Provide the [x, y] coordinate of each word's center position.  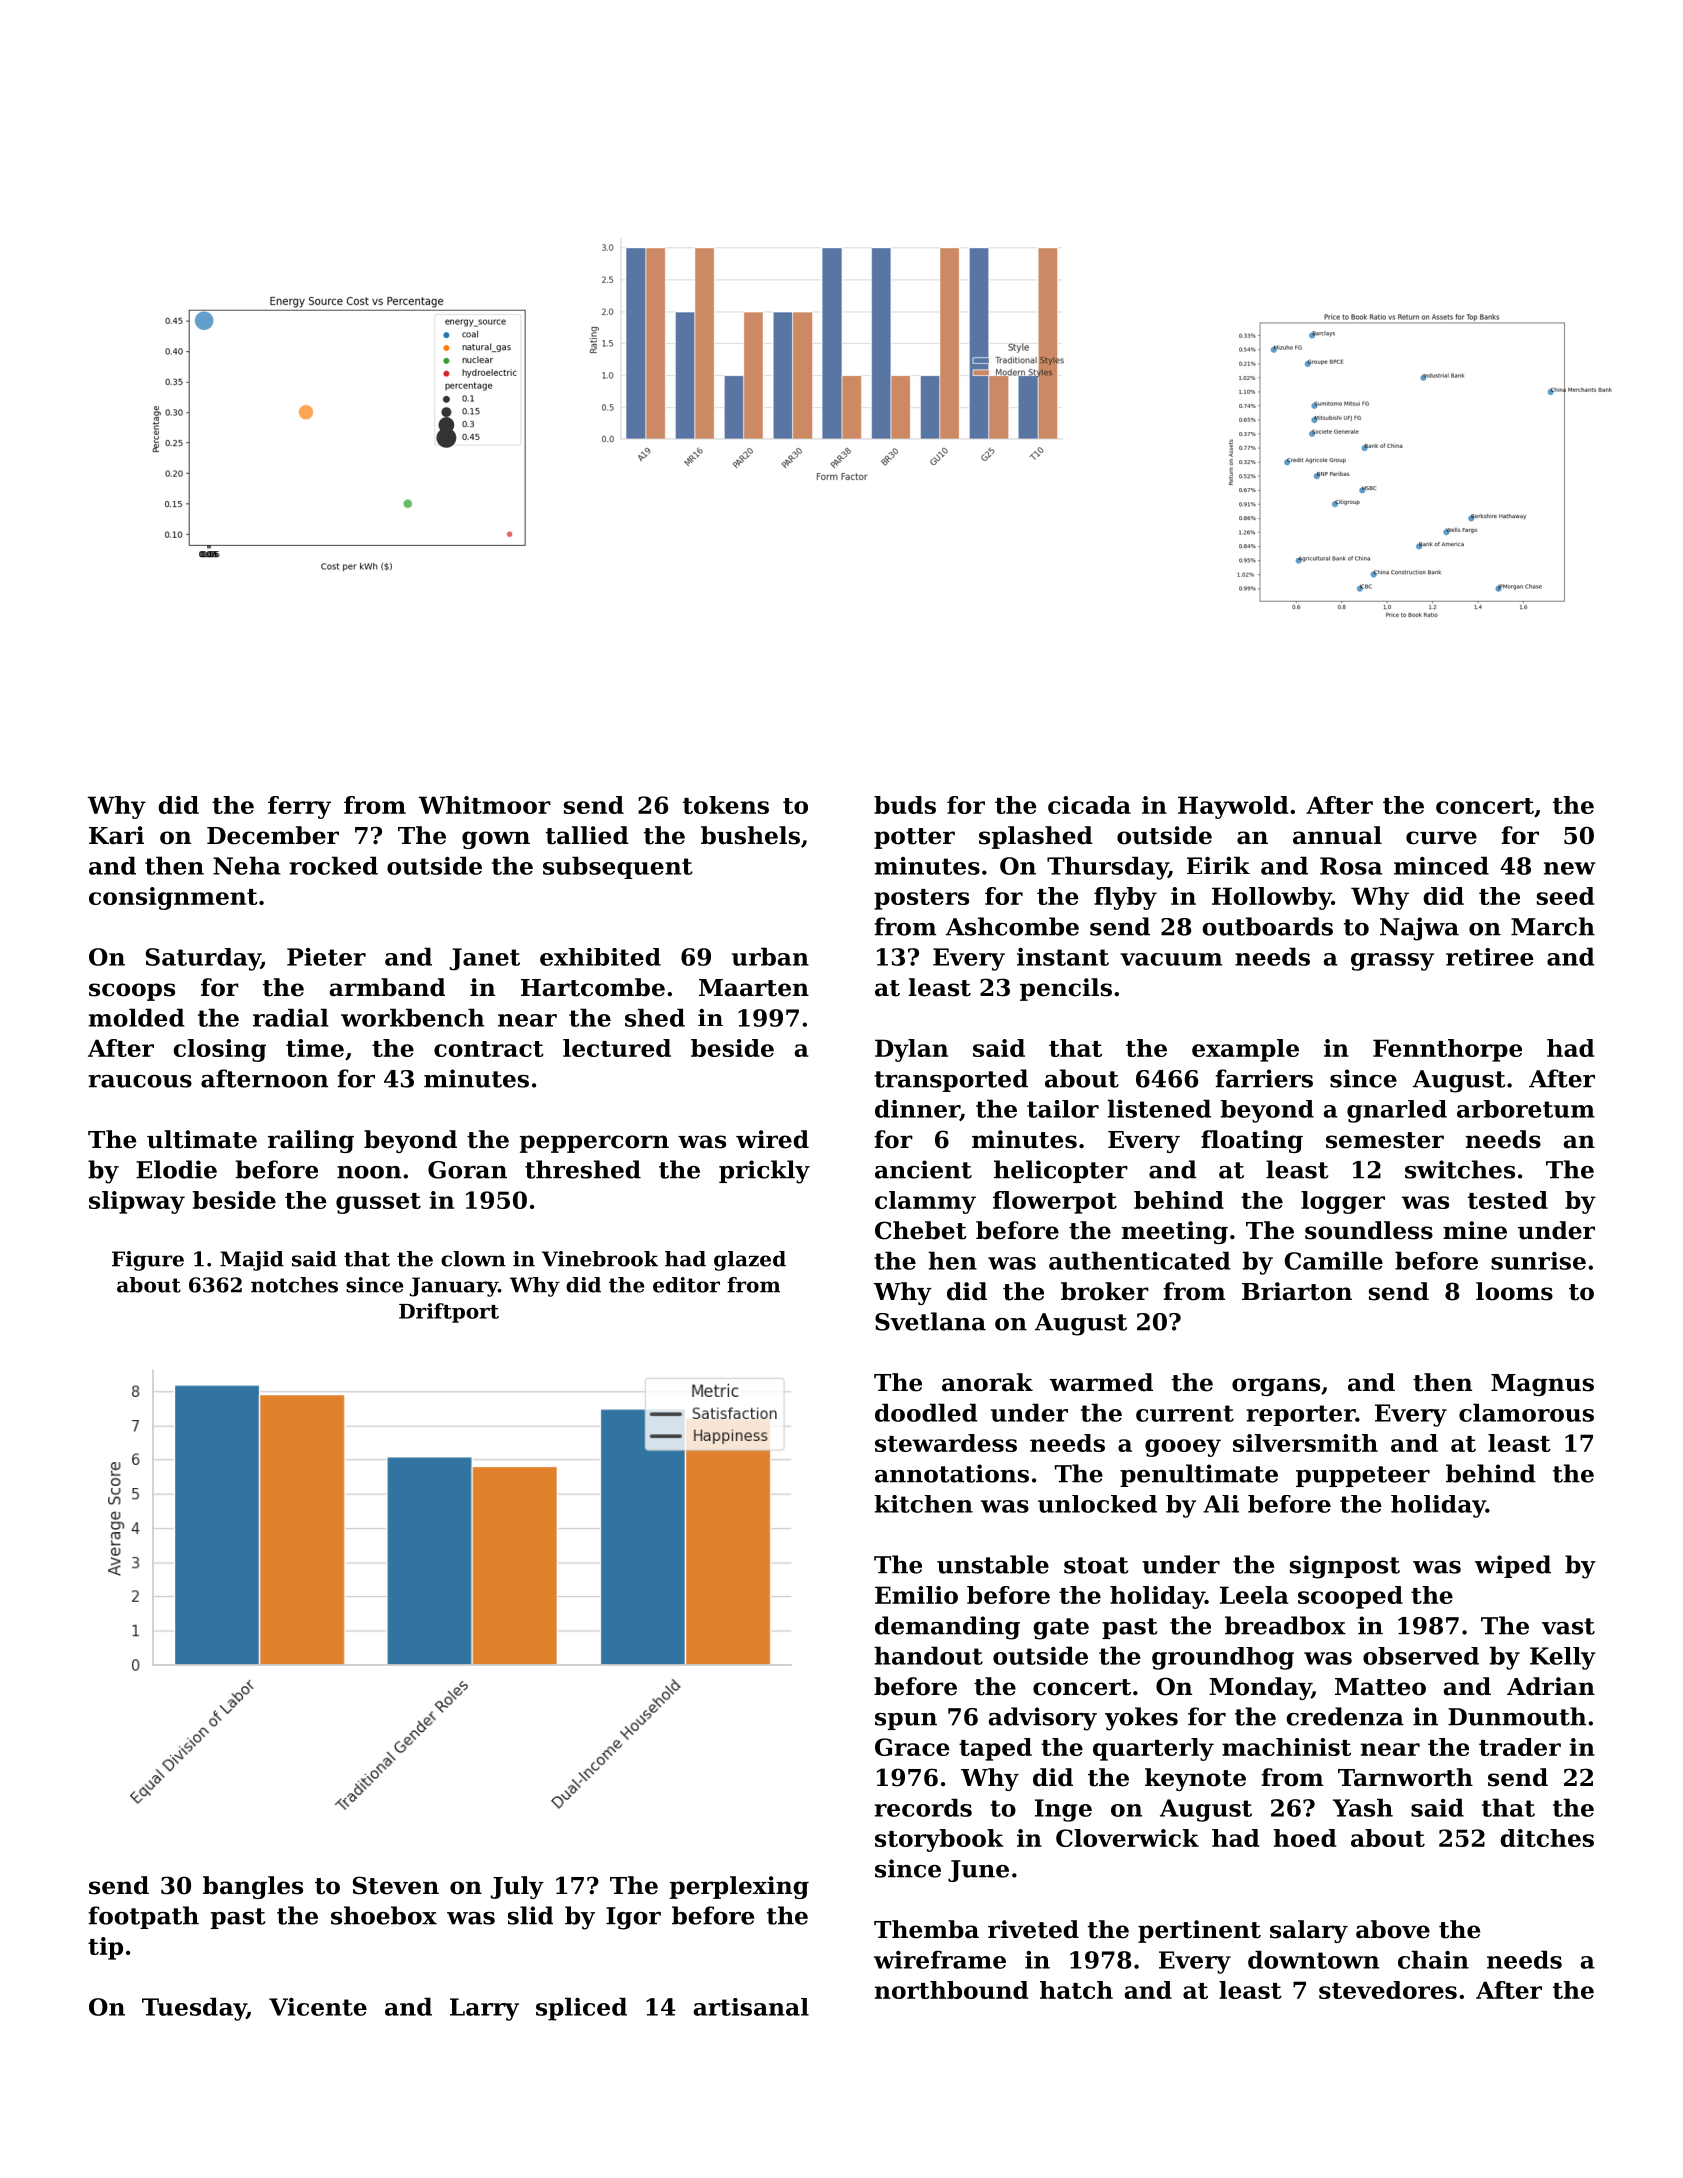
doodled [926, 1412]
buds [905, 805]
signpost [1345, 1567]
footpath [144, 1917]
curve [1441, 838]
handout [928, 1655]
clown [473, 1259]
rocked [334, 865]
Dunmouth [1517, 1716]
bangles [253, 1887]
